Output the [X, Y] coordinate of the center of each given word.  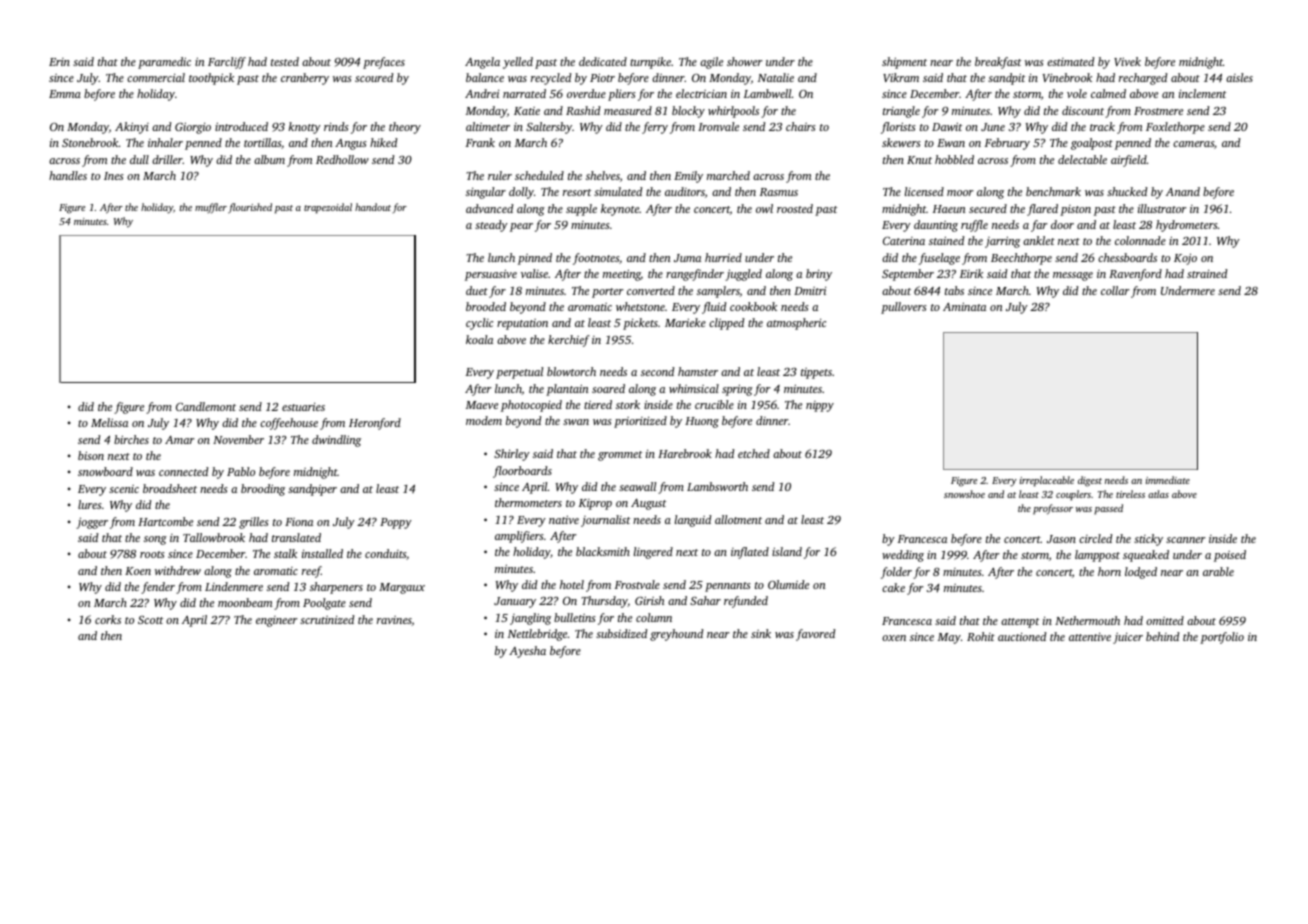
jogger [92, 523]
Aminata [964, 306]
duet [477, 290]
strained [1207, 273]
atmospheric [796, 324]
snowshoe [964, 494]
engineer [277, 621]
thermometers [528, 502]
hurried [723, 257]
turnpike [650, 63]
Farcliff [227, 63]
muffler [211, 208]
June [993, 127]
